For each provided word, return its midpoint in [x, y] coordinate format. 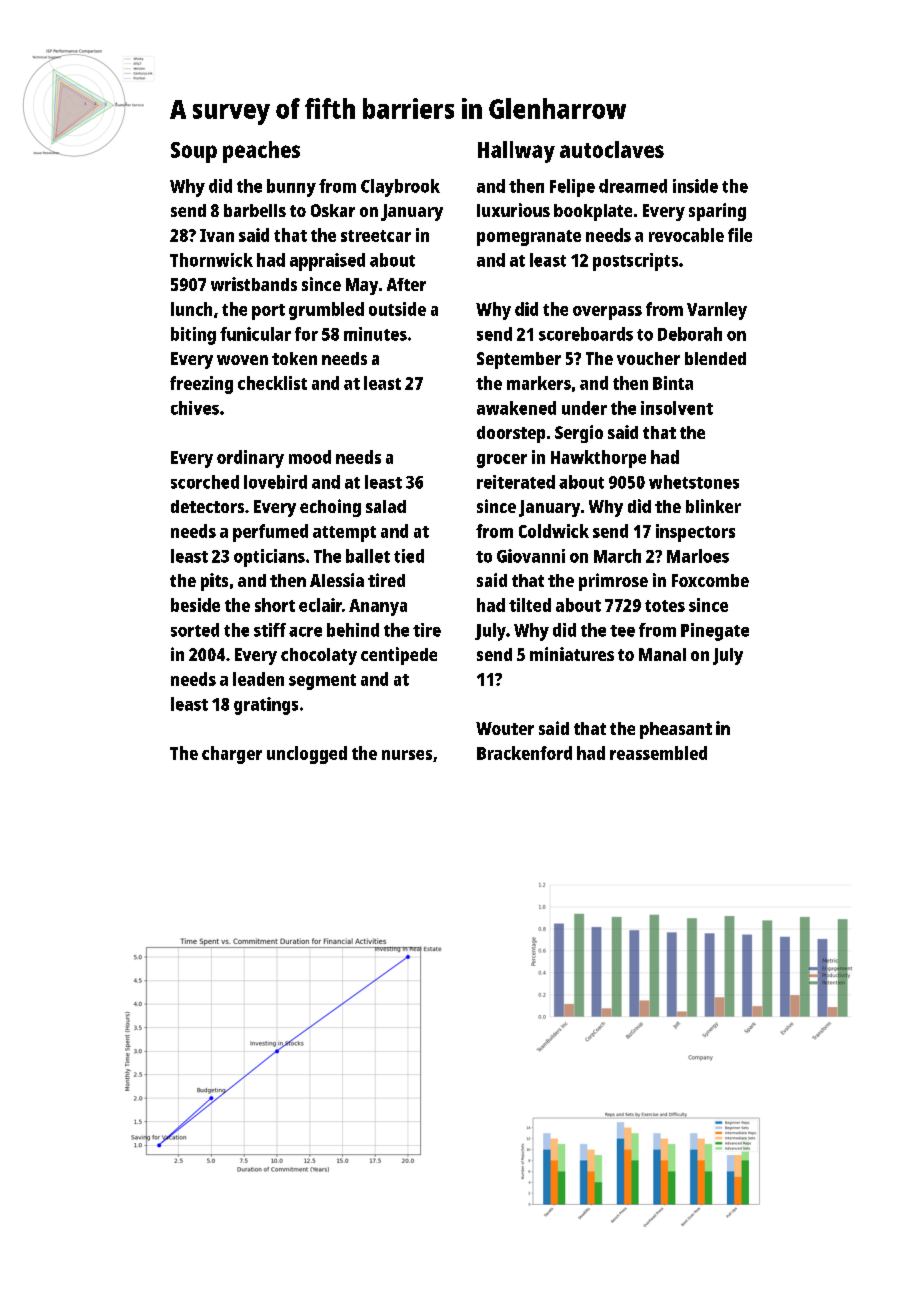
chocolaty [319, 656]
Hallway [516, 152]
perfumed [270, 533]
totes [665, 606]
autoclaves [612, 149]
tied [409, 556]
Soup [194, 152]
